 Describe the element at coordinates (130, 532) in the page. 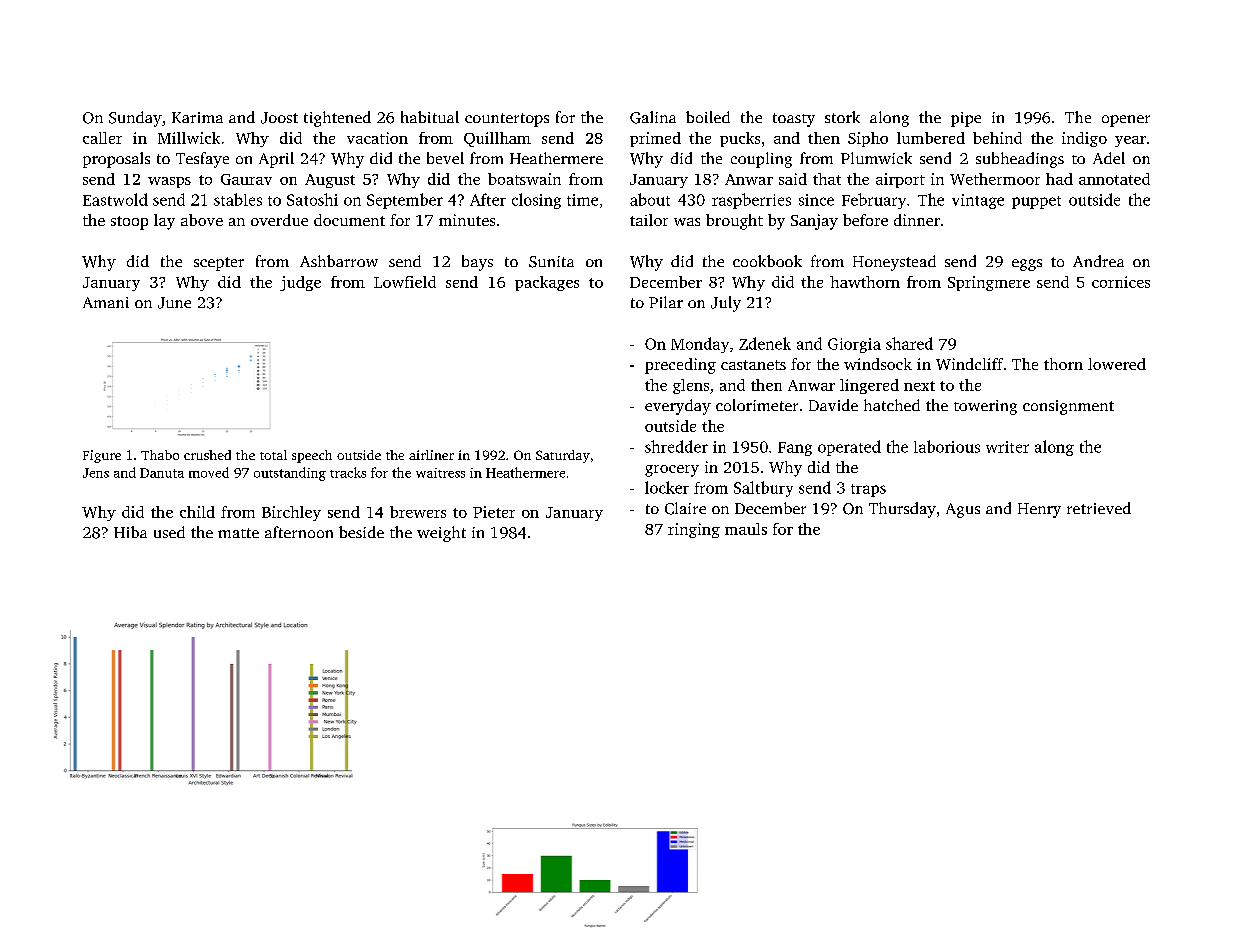

I see `Hiba` at that location.
